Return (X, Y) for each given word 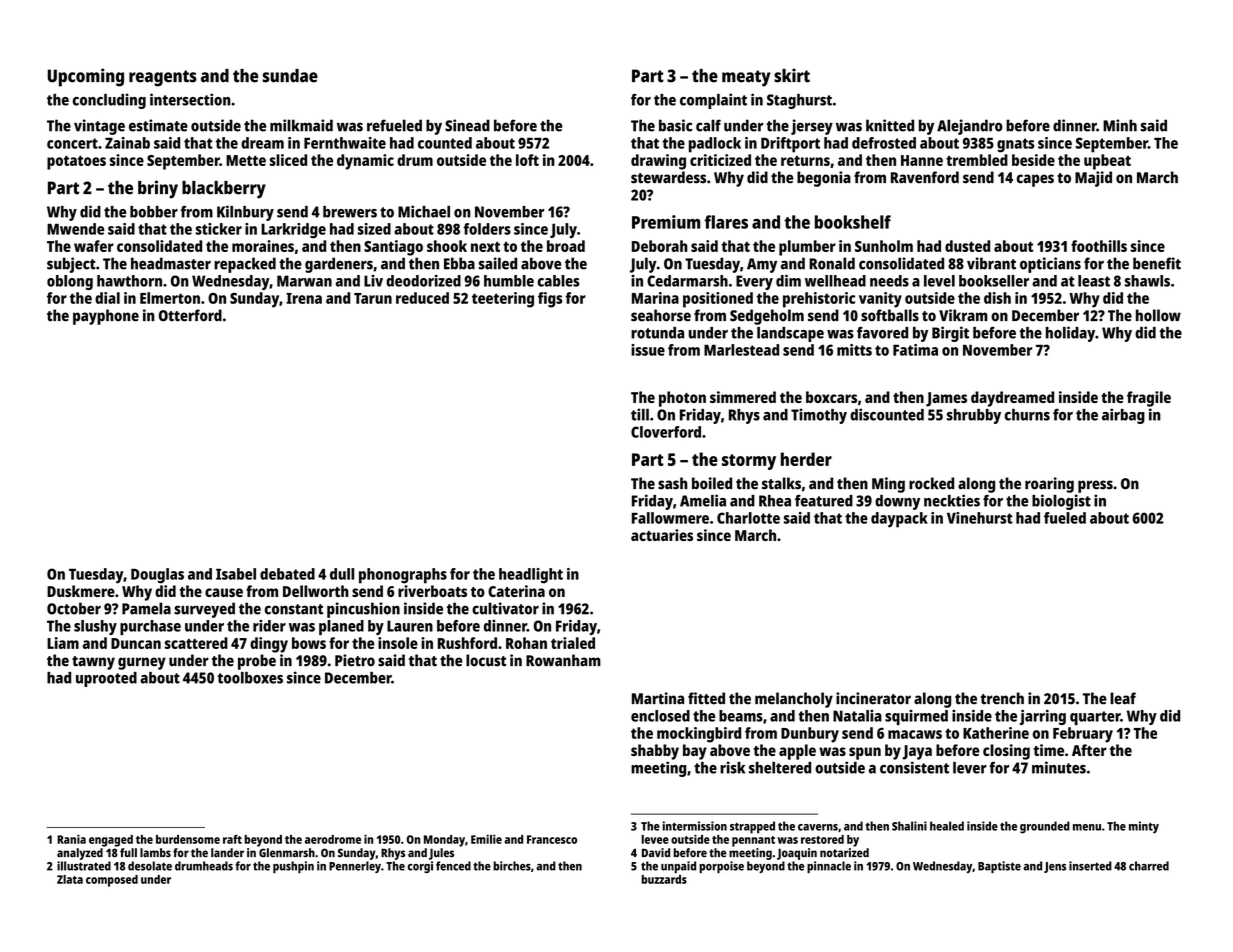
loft (527, 160)
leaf (1123, 698)
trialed (573, 643)
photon (682, 399)
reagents (163, 78)
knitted (890, 125)
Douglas (157, 576)
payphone (106, 317)
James (946, 399)
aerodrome (333, 839)
